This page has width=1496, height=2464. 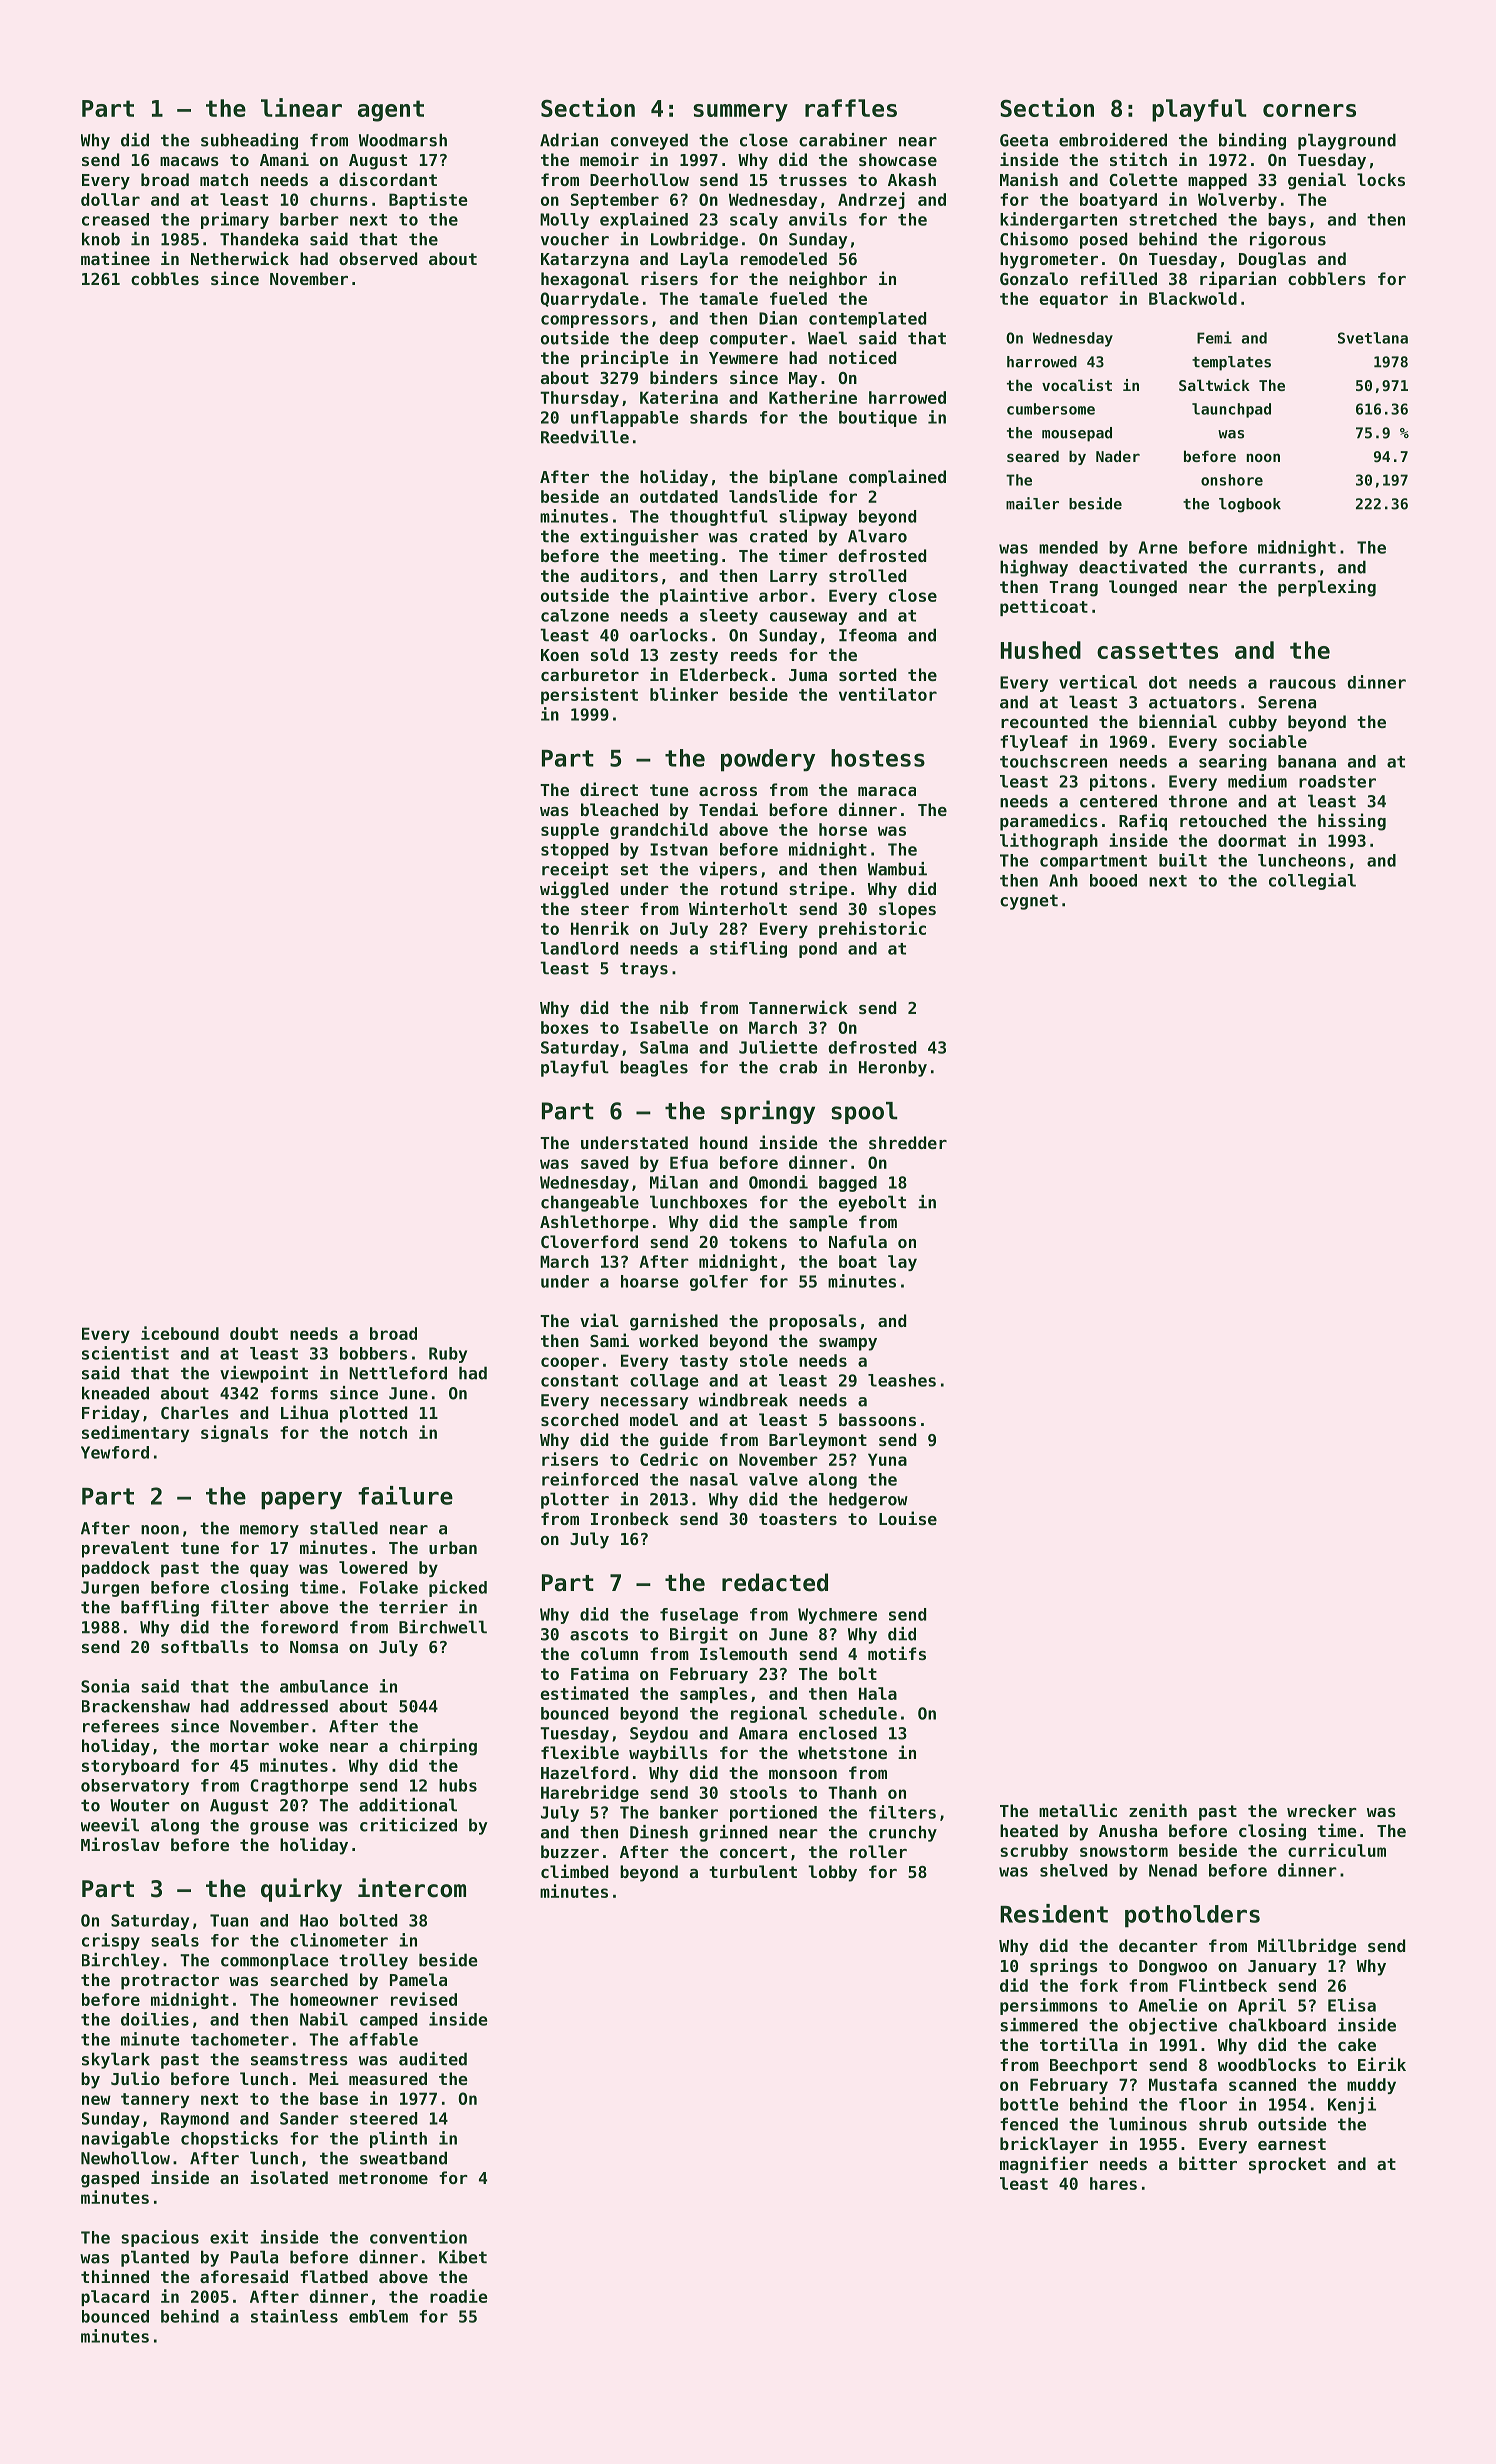 What do you see at coordinates (908, 1142) in the page?
I see `shredder` at bounding box center [908, 1142].
